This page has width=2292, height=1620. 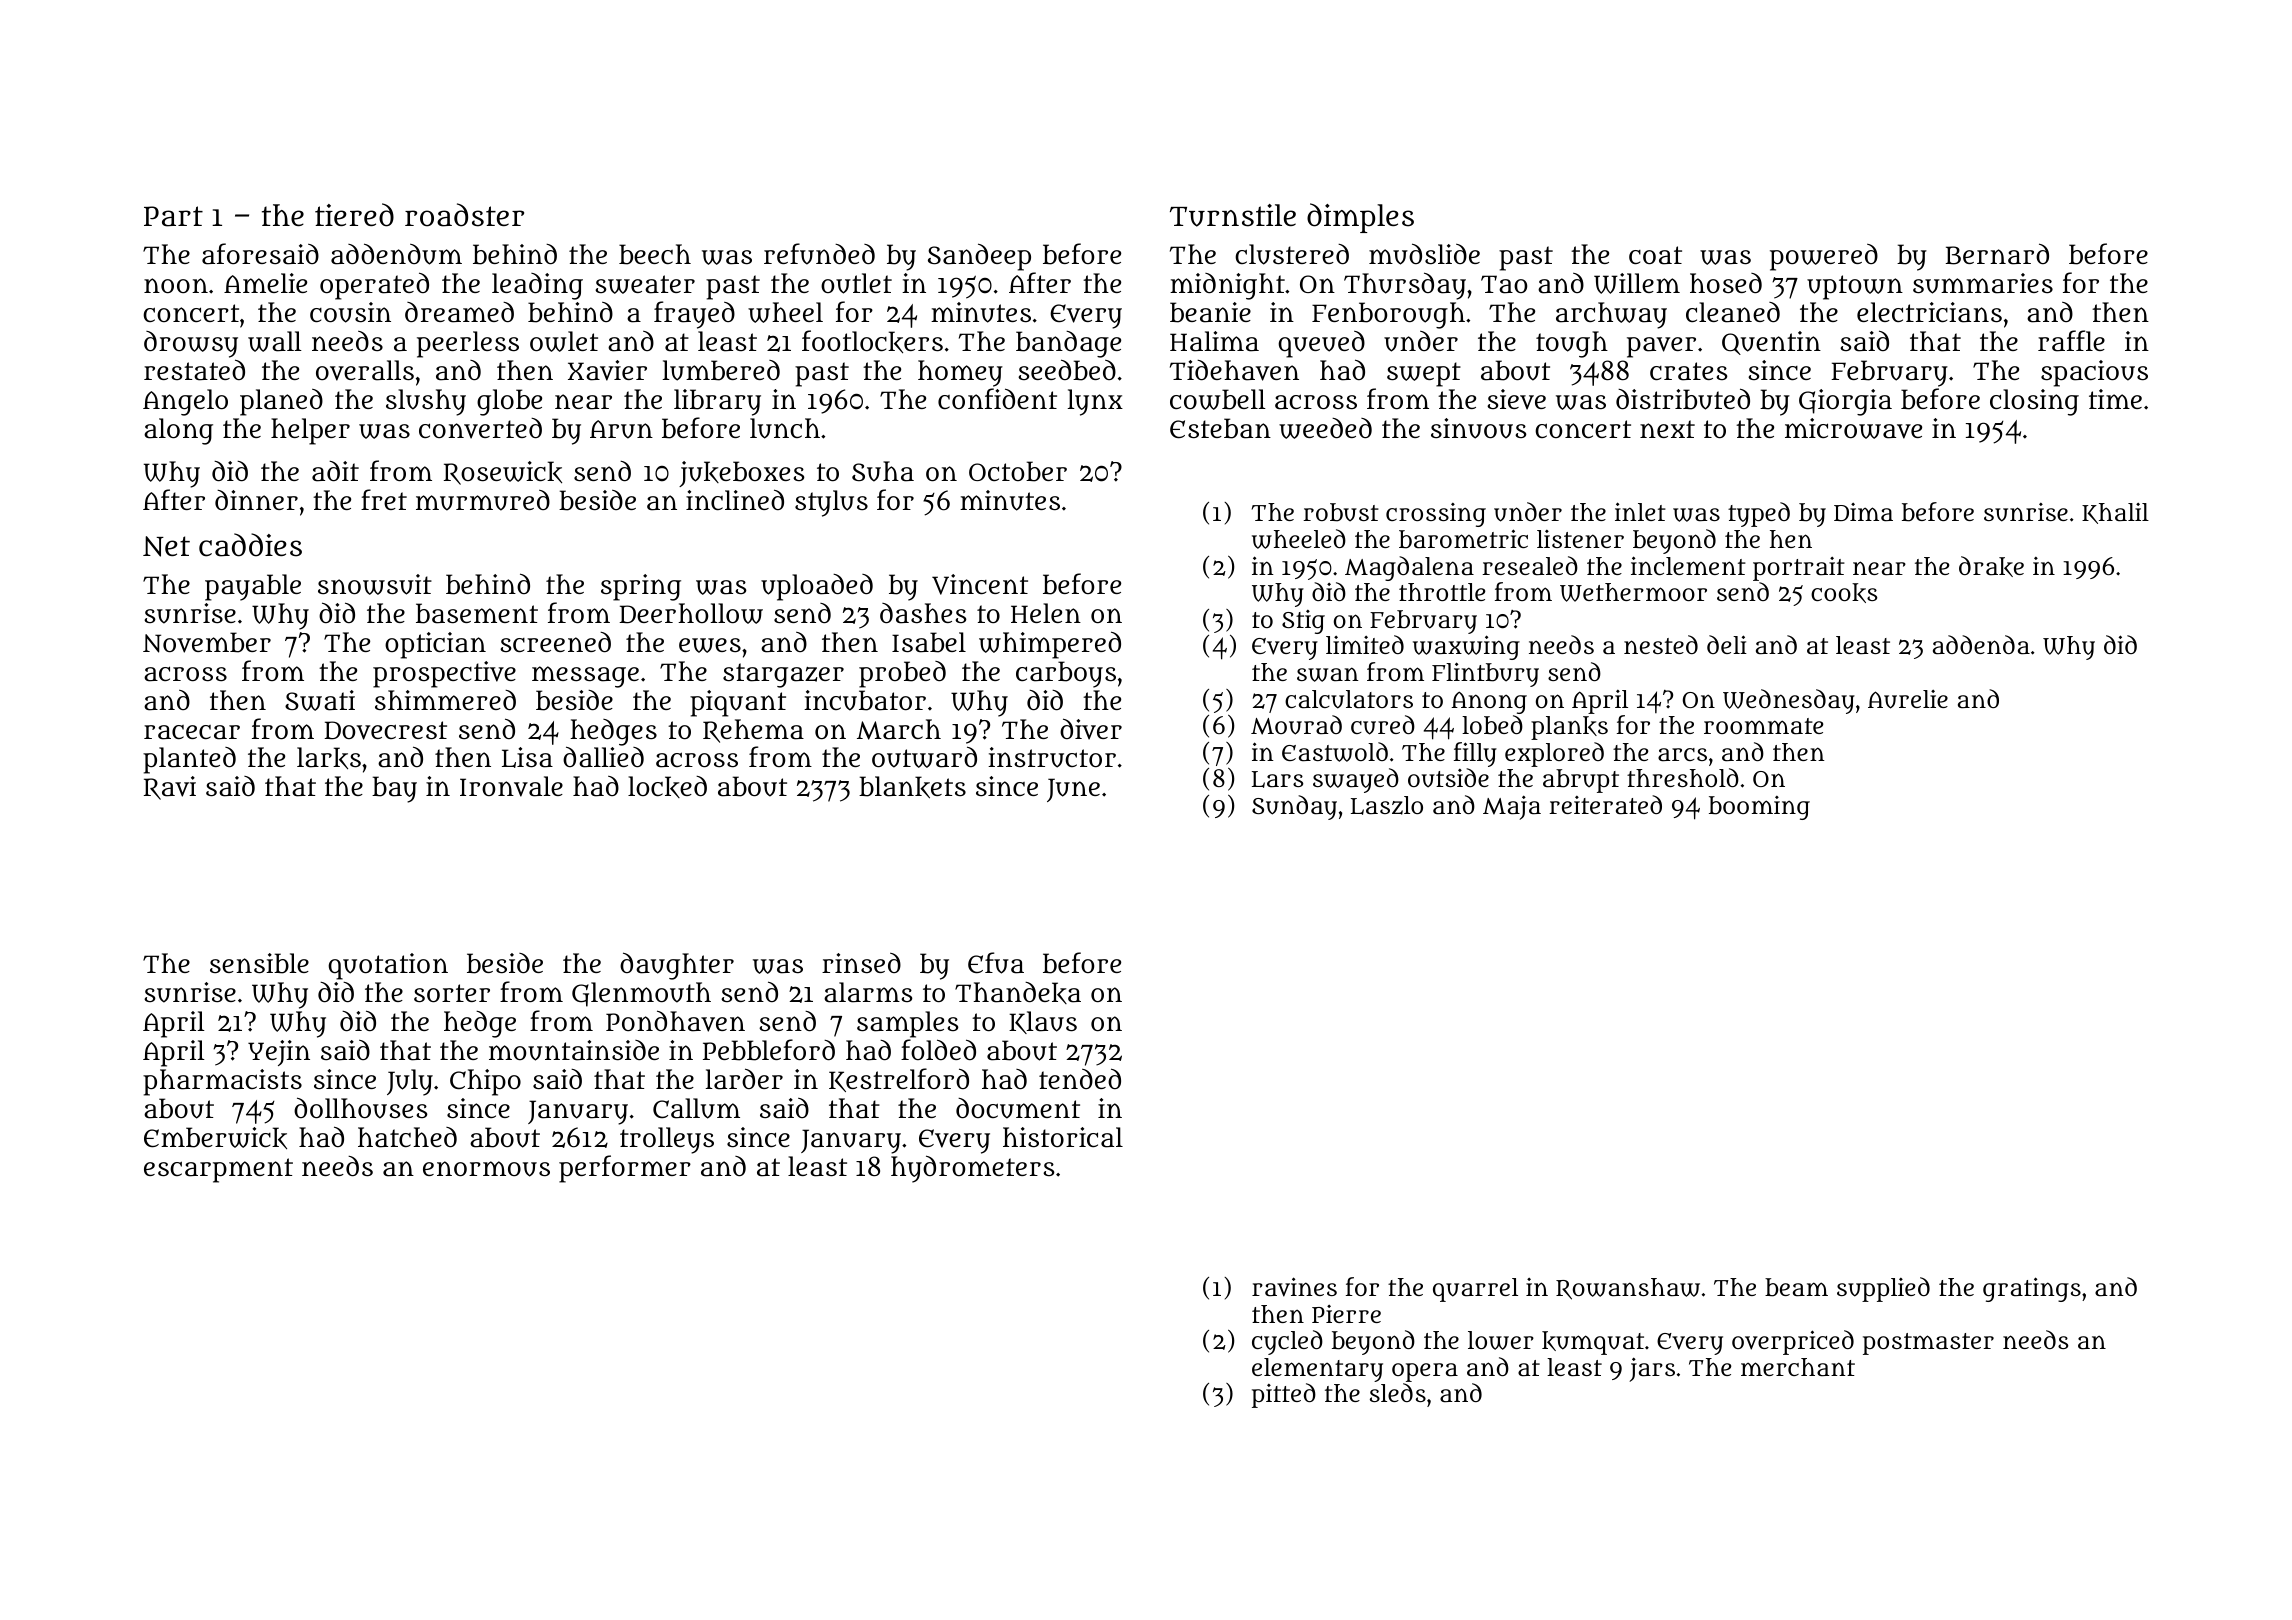 I want to click on Rowanshaw, so click(x=1628, y=1289).
